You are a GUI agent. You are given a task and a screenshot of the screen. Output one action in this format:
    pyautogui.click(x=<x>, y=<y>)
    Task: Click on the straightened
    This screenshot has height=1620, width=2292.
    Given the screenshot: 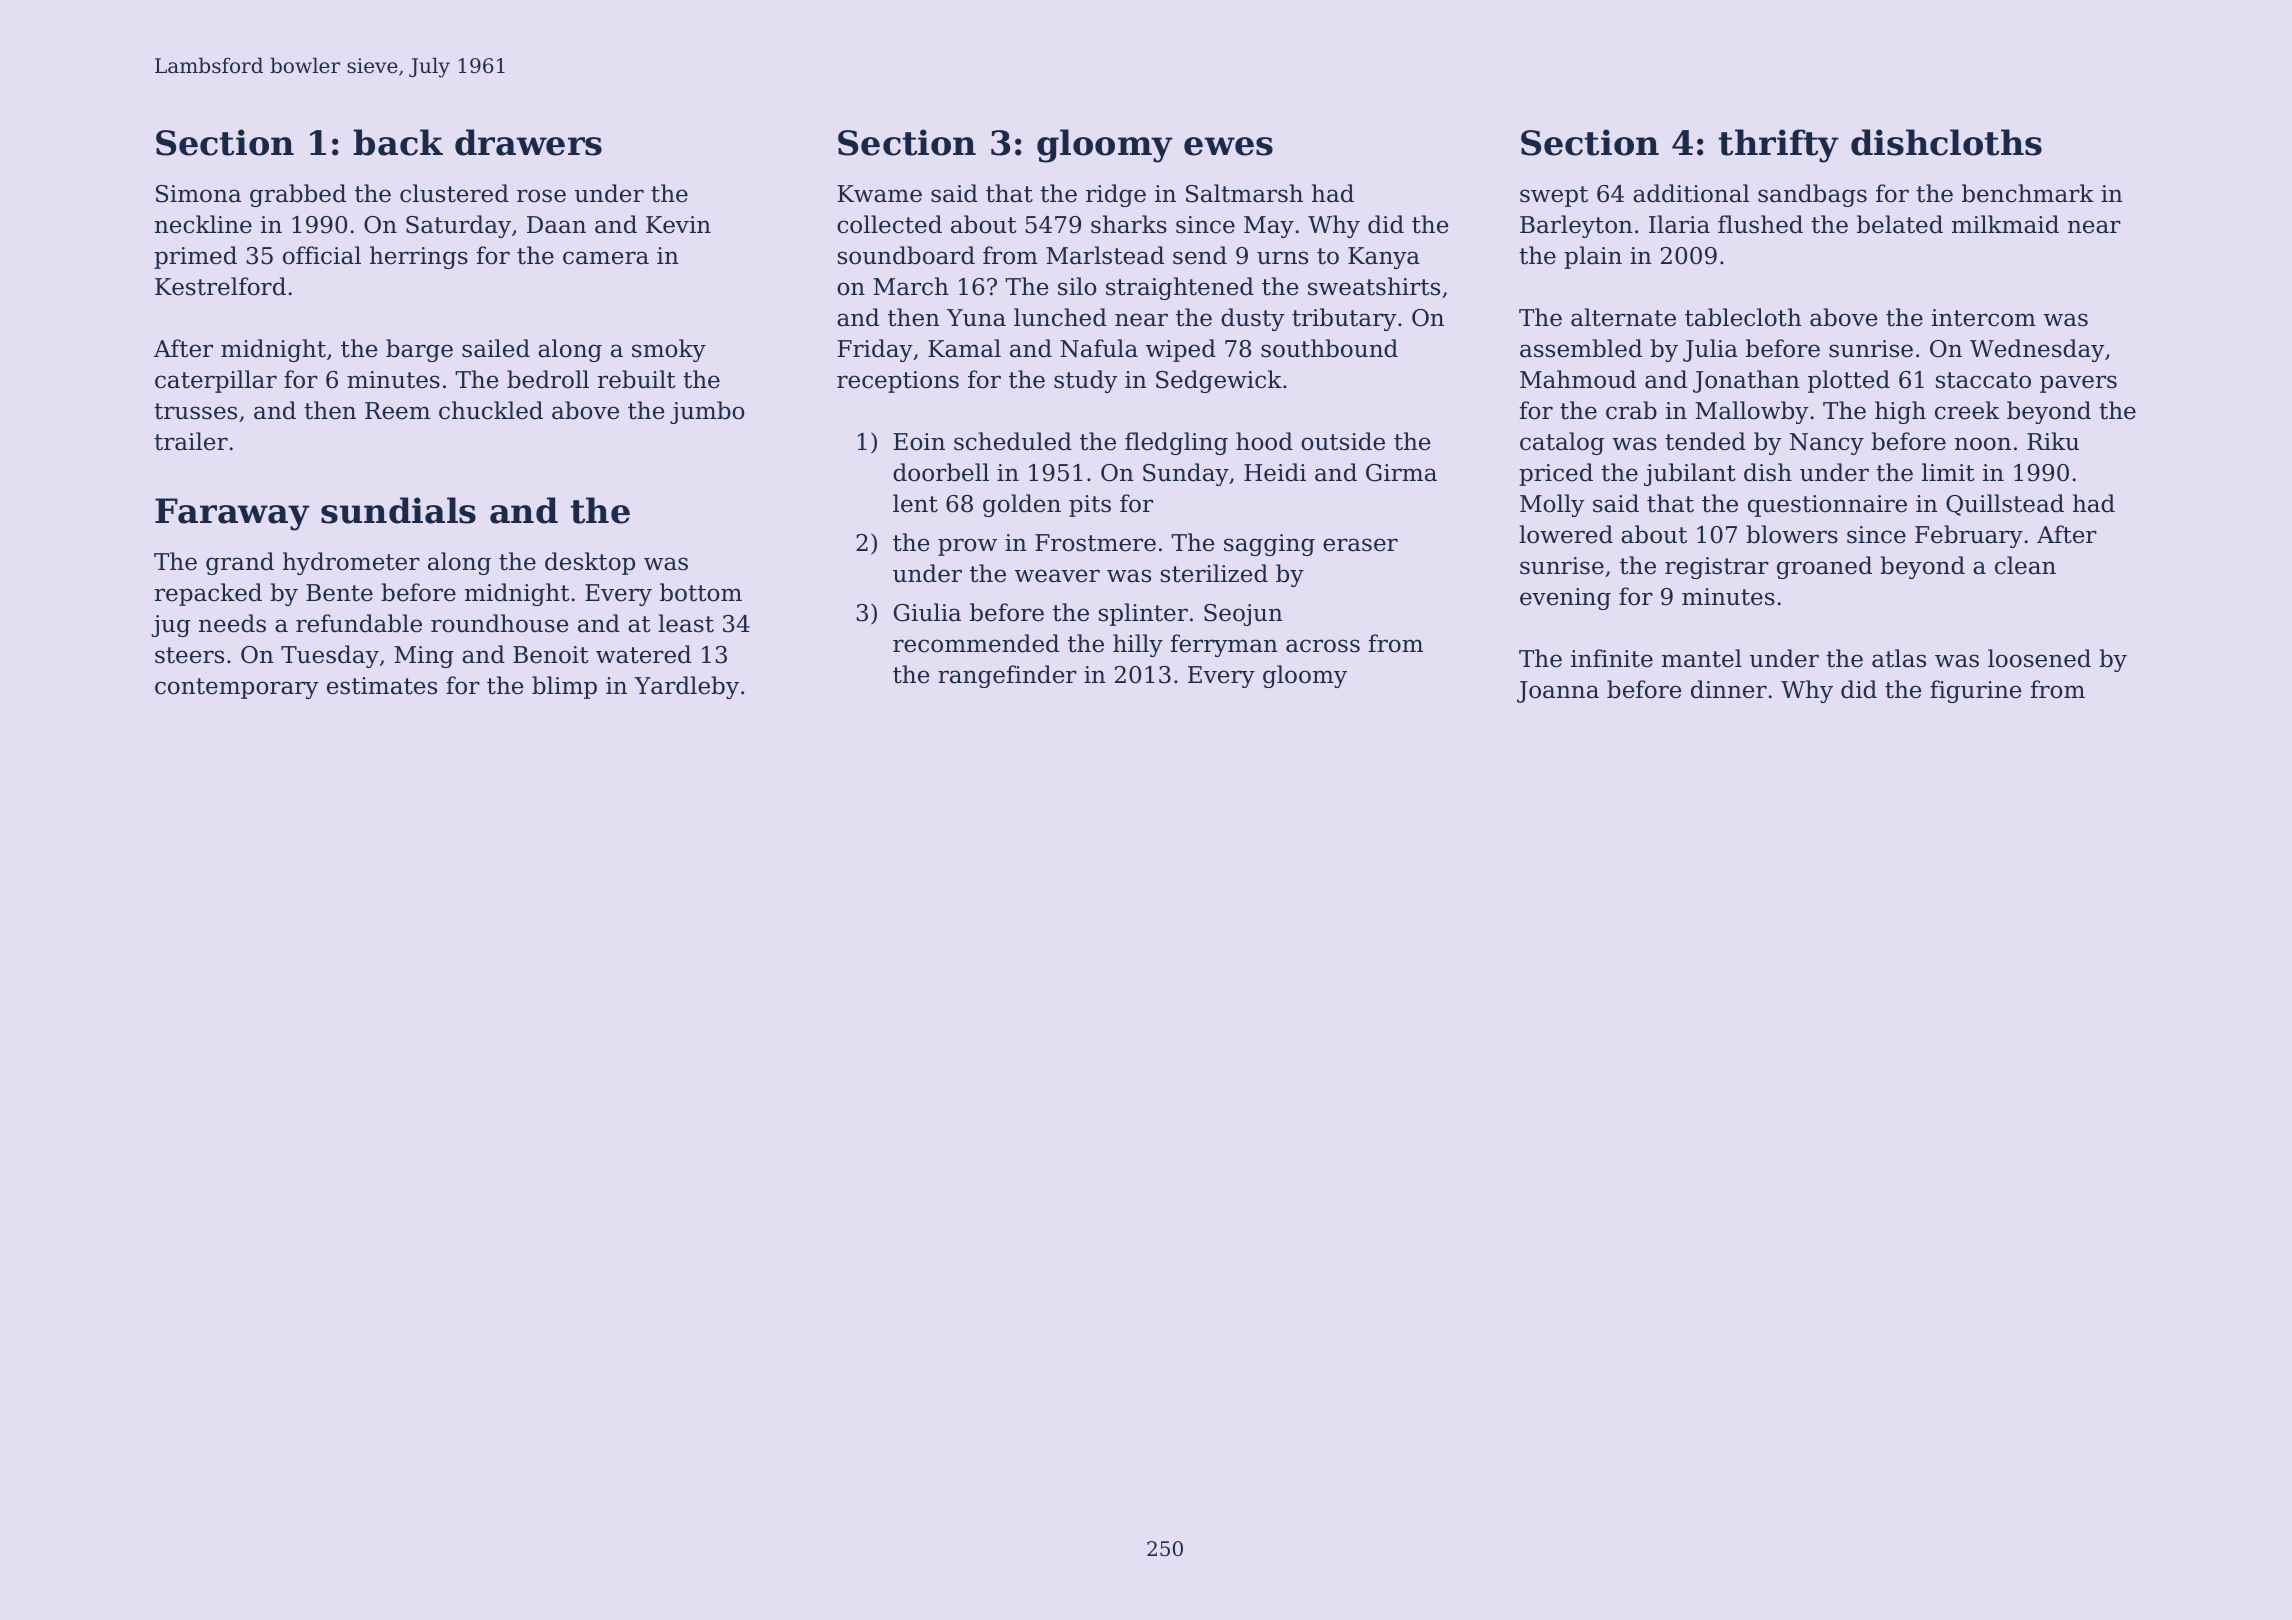 What is the action you would take?
    pyautogui.click(x=1180, y=288)
